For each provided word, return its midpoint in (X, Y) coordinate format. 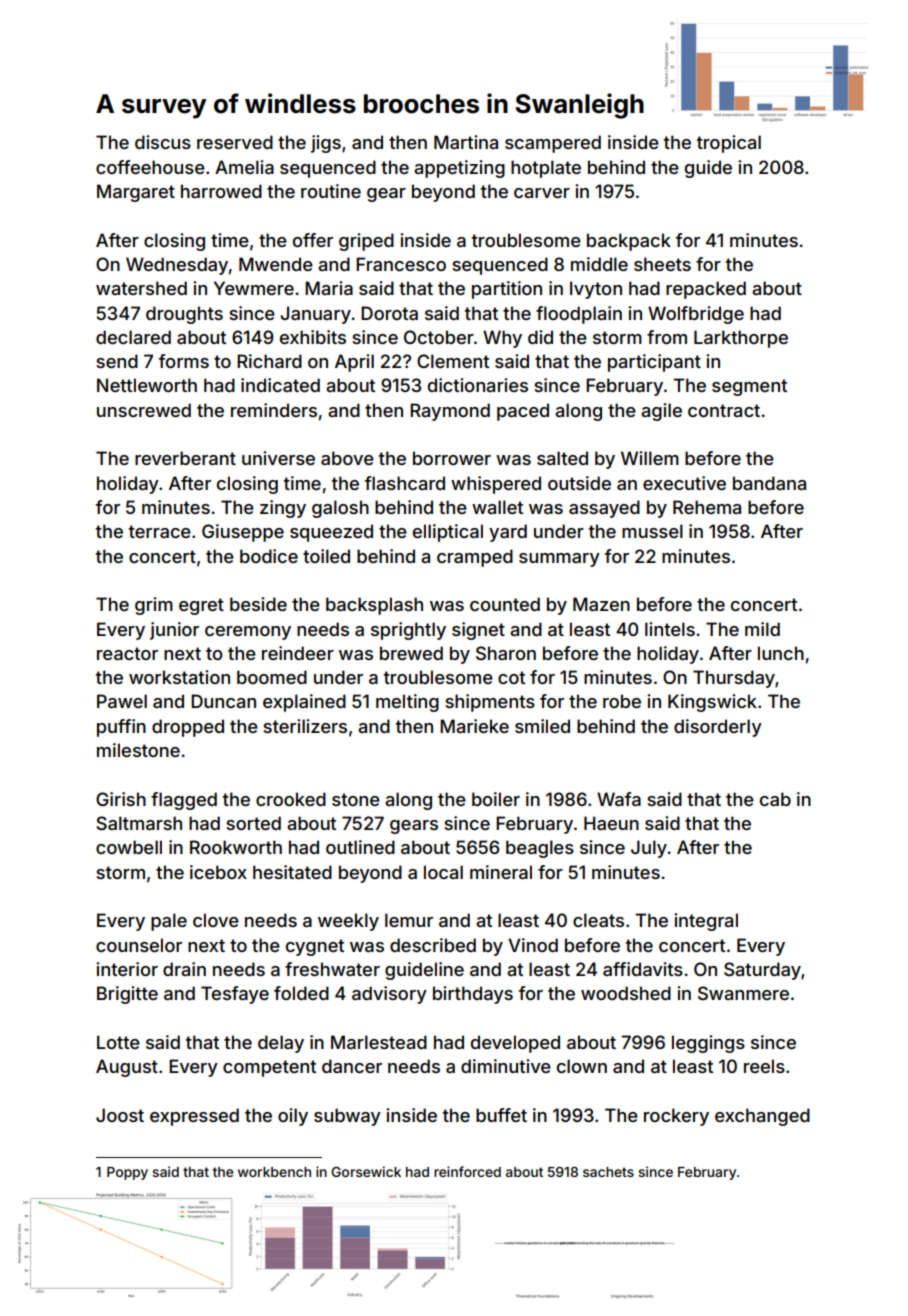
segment (749, 387)
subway (347, 1117)
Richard (269, 361)
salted (562, 458)
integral (706, 922)
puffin (121, 728)
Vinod (533, 945)
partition (507, 290)
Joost (120, 1115)
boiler (496, 799)
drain (184, 969)
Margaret (136, 193)
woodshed (626, 993)
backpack (629, 242)
